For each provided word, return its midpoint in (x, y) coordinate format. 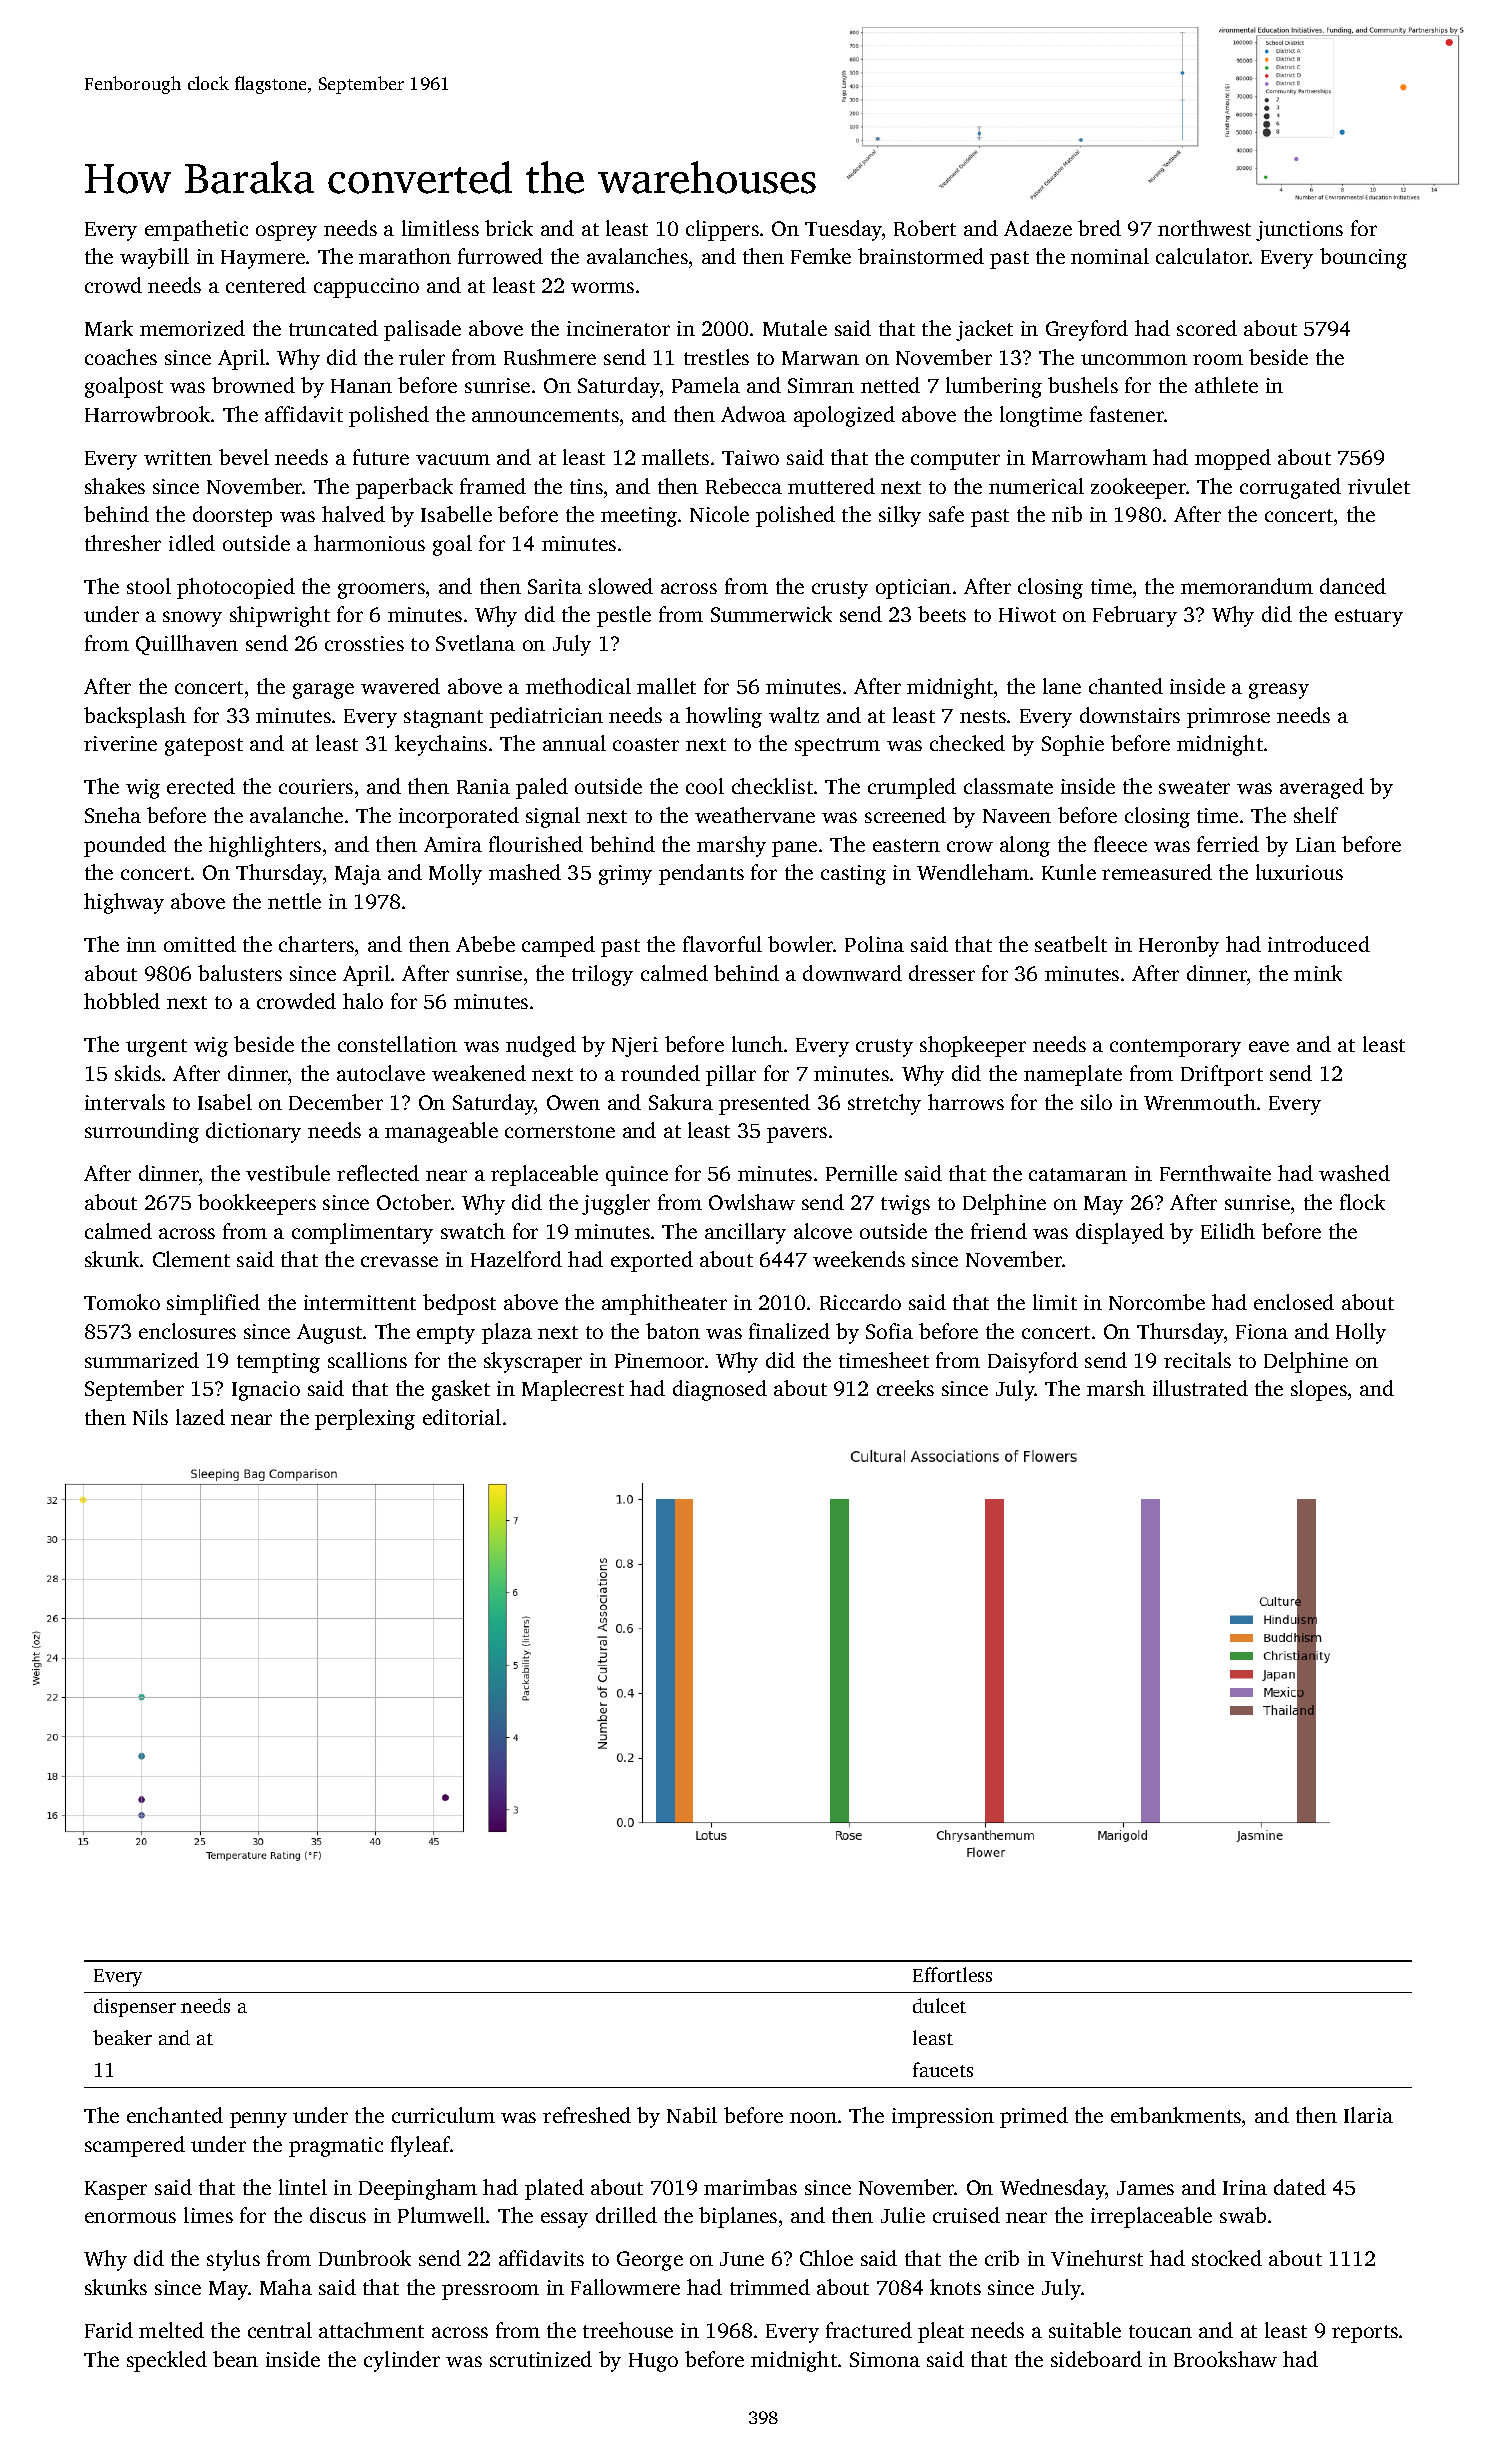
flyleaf (421, 2146)
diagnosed (720, 1390)
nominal (1110, 256)
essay (564, 2220)
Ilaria (1368, 2115)
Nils (150, 1417)
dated (1300, 2187)
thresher (123, 543)
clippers (722, 230)
